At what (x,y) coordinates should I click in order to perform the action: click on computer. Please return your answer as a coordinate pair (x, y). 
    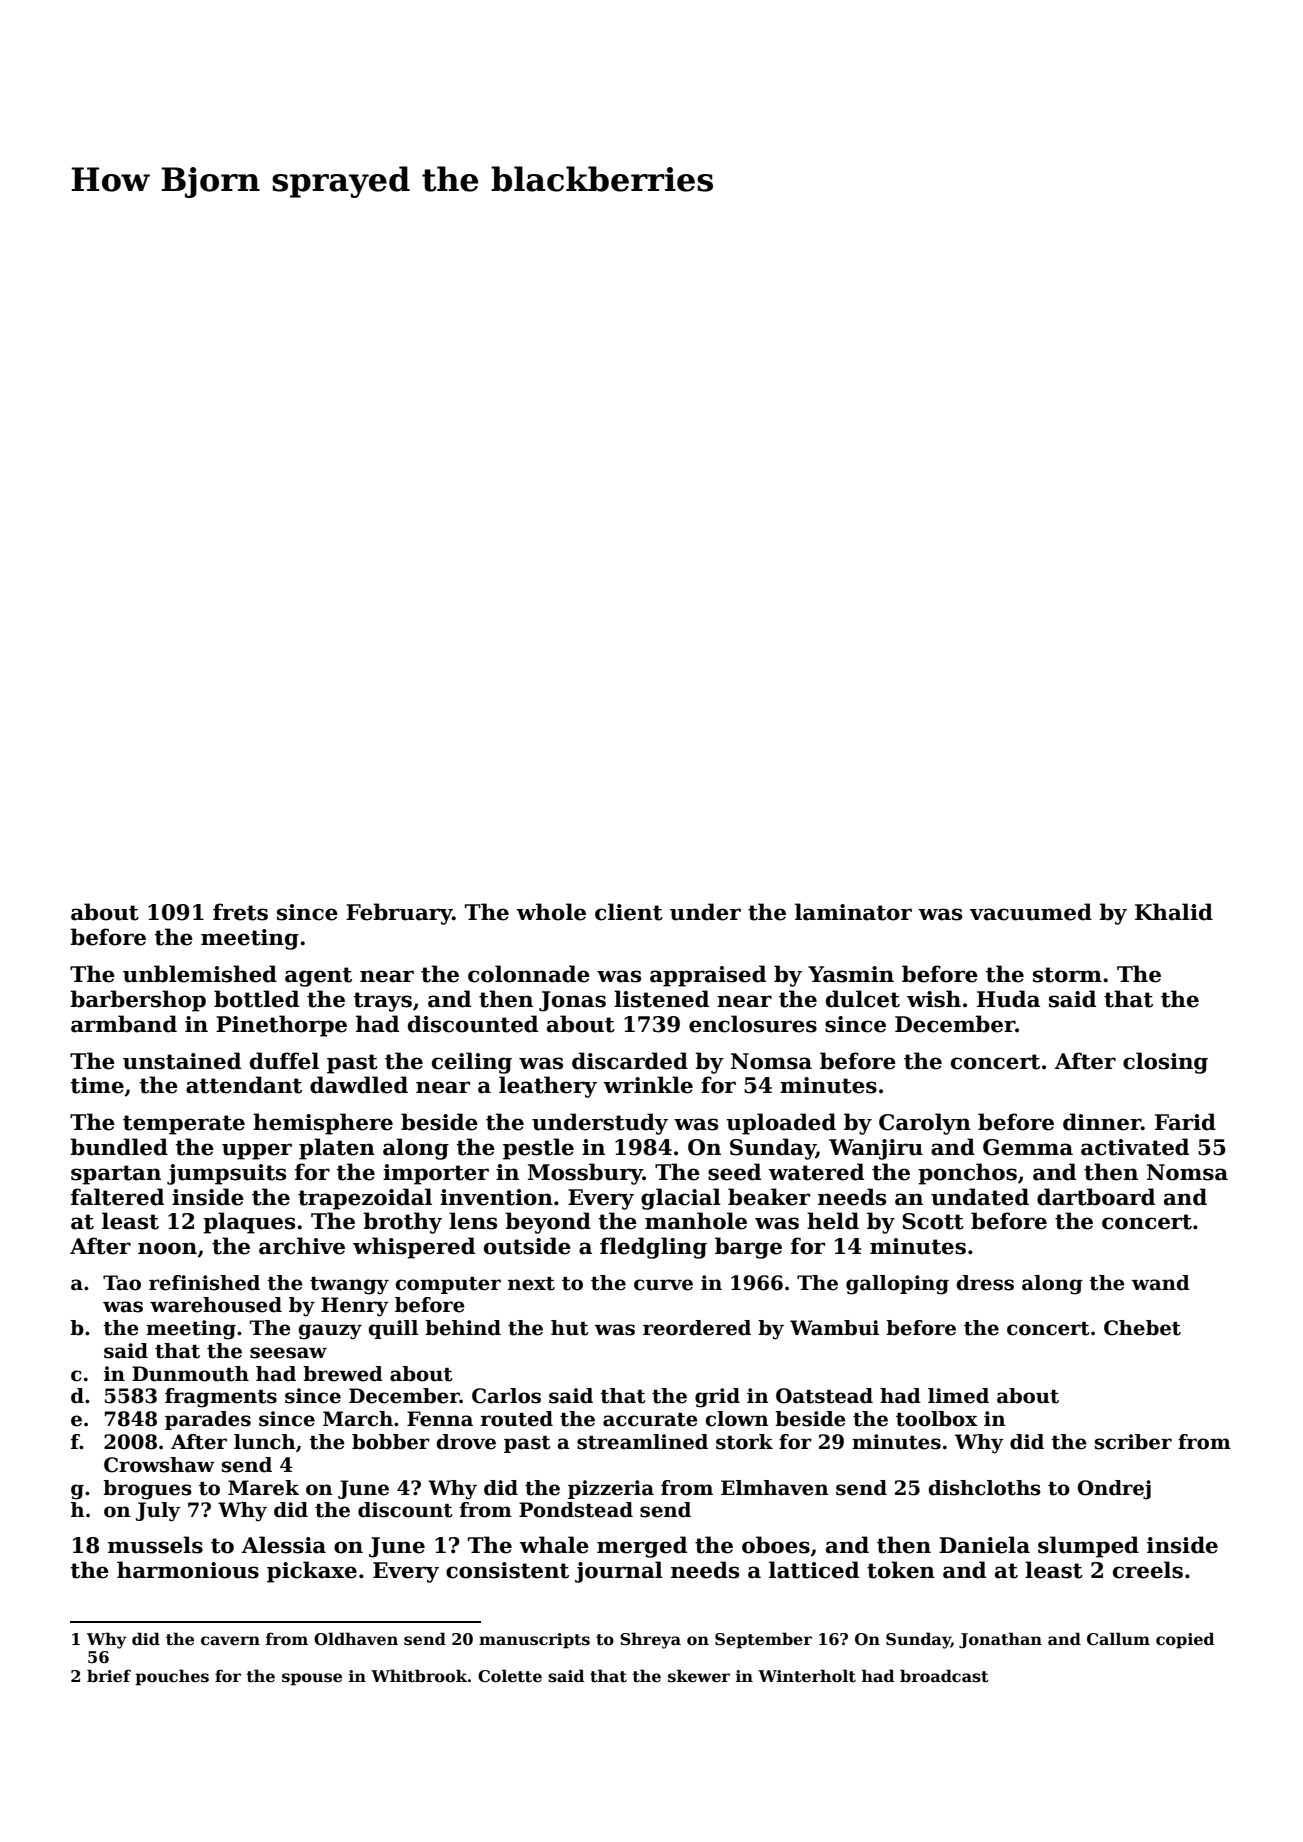
    Looking at the image, I should click on (448, 1285).
